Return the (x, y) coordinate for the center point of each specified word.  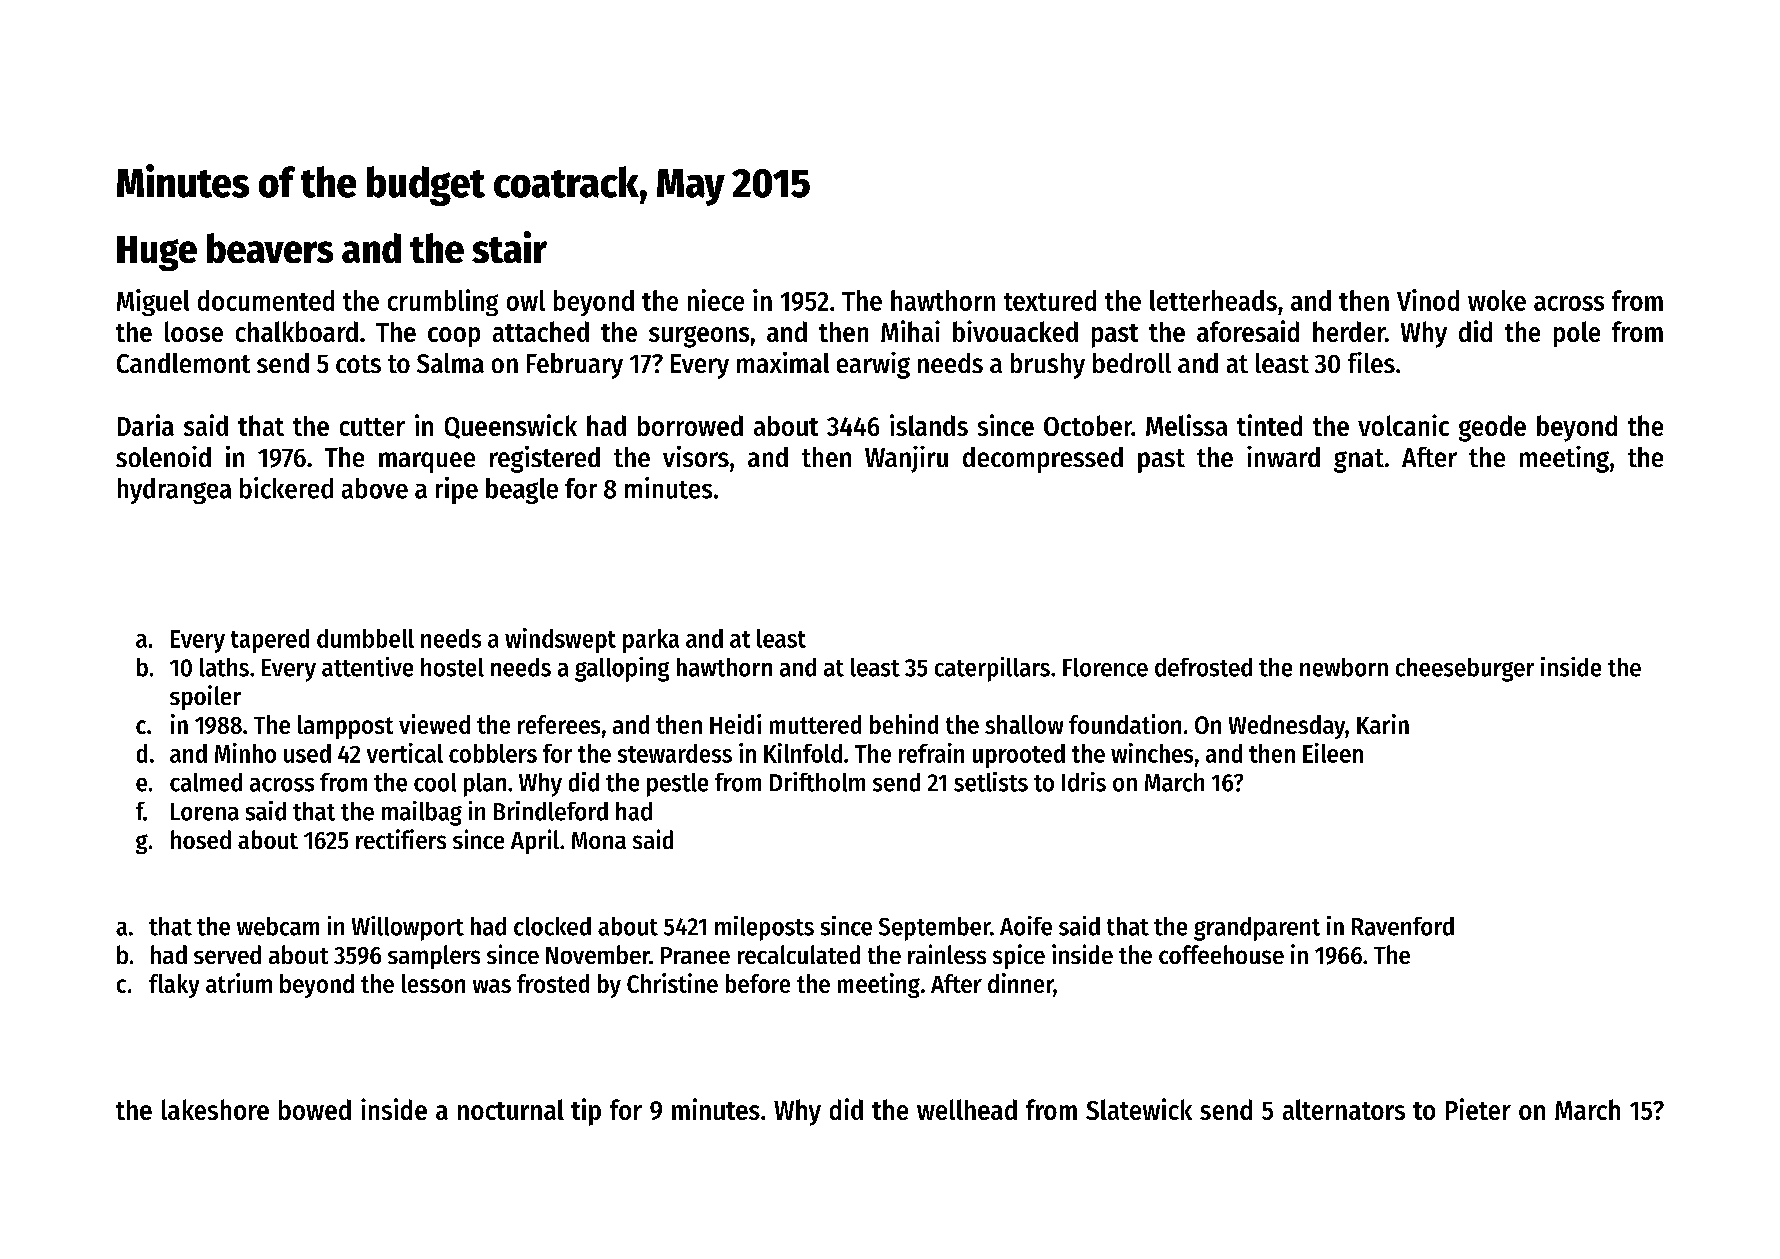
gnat (1359, 461)
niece (716, 300)
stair (509, 247)
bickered (286, 488)
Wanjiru (906, 459)
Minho (245, 753)
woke (1497, 300)
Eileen (1333, 753)
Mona (599, 840)
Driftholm (817, 782)
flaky (174, 986)
